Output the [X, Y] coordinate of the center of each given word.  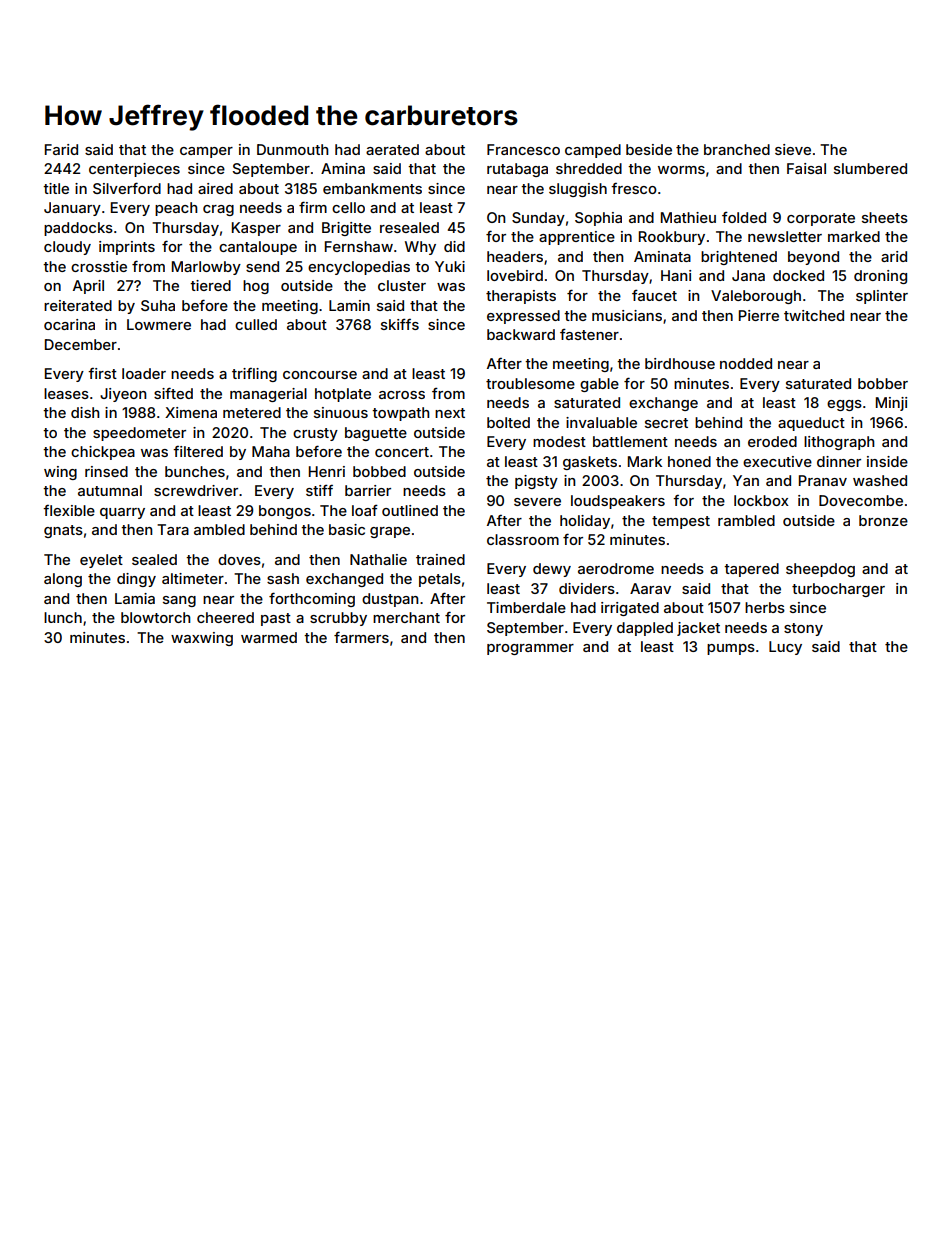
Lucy [785, 648]
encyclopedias [359, 268]
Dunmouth [293, 149]
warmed [269, 637]
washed [880, 480]
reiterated [78, 305]
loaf [365, 510]
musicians [627, 315]
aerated [392, 149]
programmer [530, 649]
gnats [63, 531]
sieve [793, 149]
